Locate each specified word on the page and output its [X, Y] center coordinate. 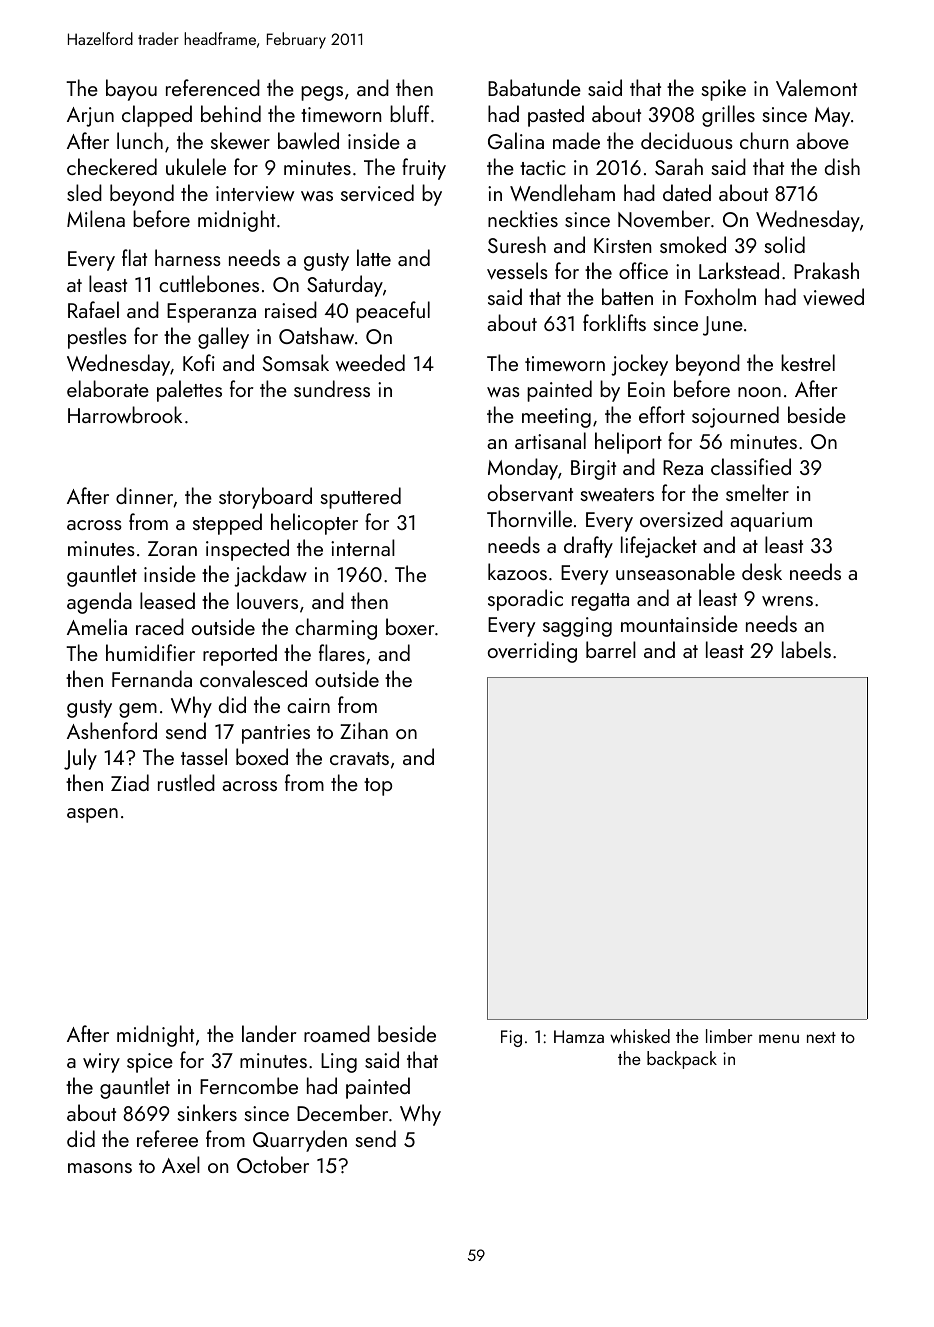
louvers [267, 600]
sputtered [361, 498]
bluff [409, 113]
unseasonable [675, 571]
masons [100, 1168]
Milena [96, 218]
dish [842, 166]
